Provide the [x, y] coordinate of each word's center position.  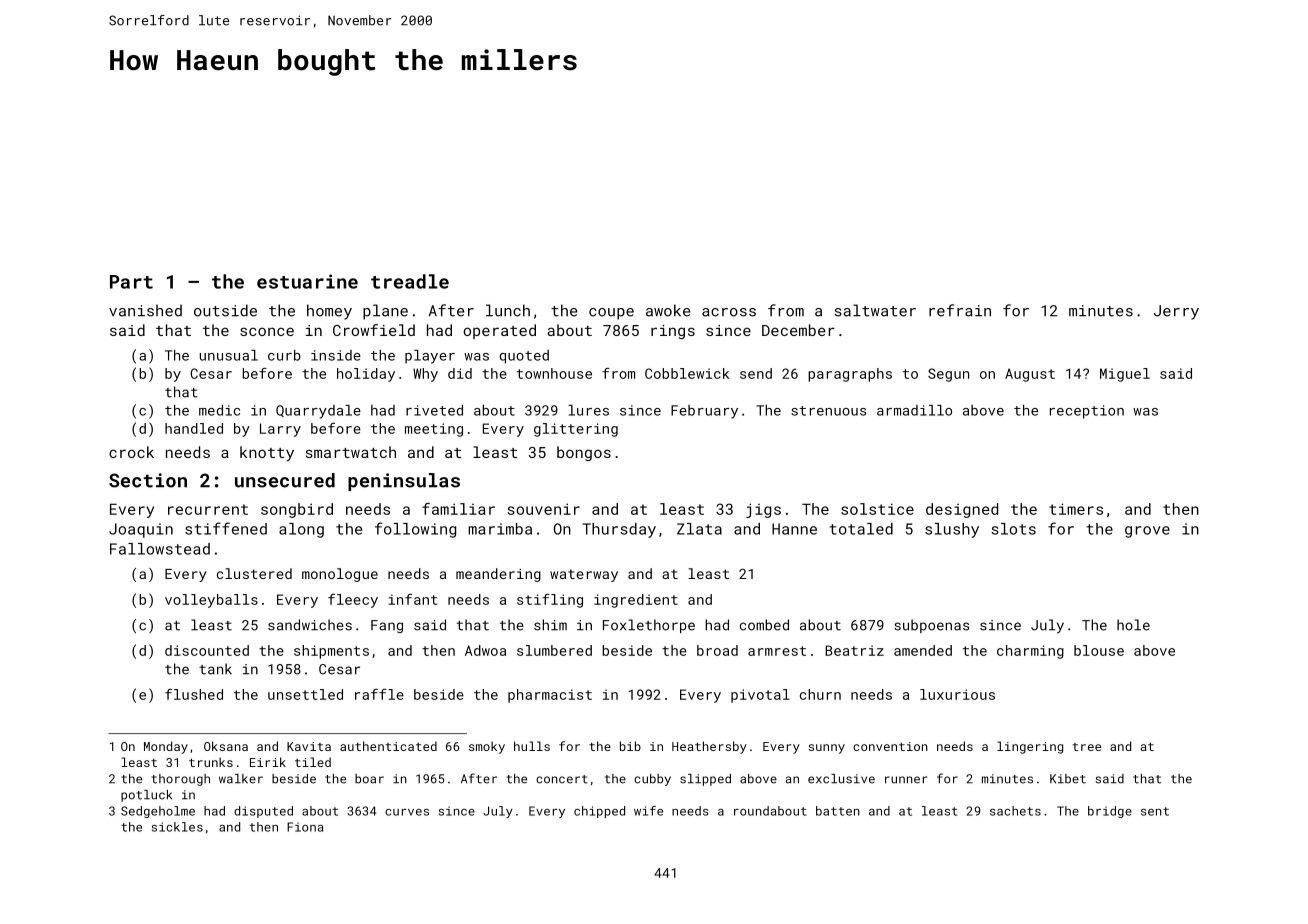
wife [648, 811]
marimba [500, 529]
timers [1076, 509]
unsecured [285, 480]
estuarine [307, 281]
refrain [960, 310]
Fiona [305, 827]
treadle [410, 281]
